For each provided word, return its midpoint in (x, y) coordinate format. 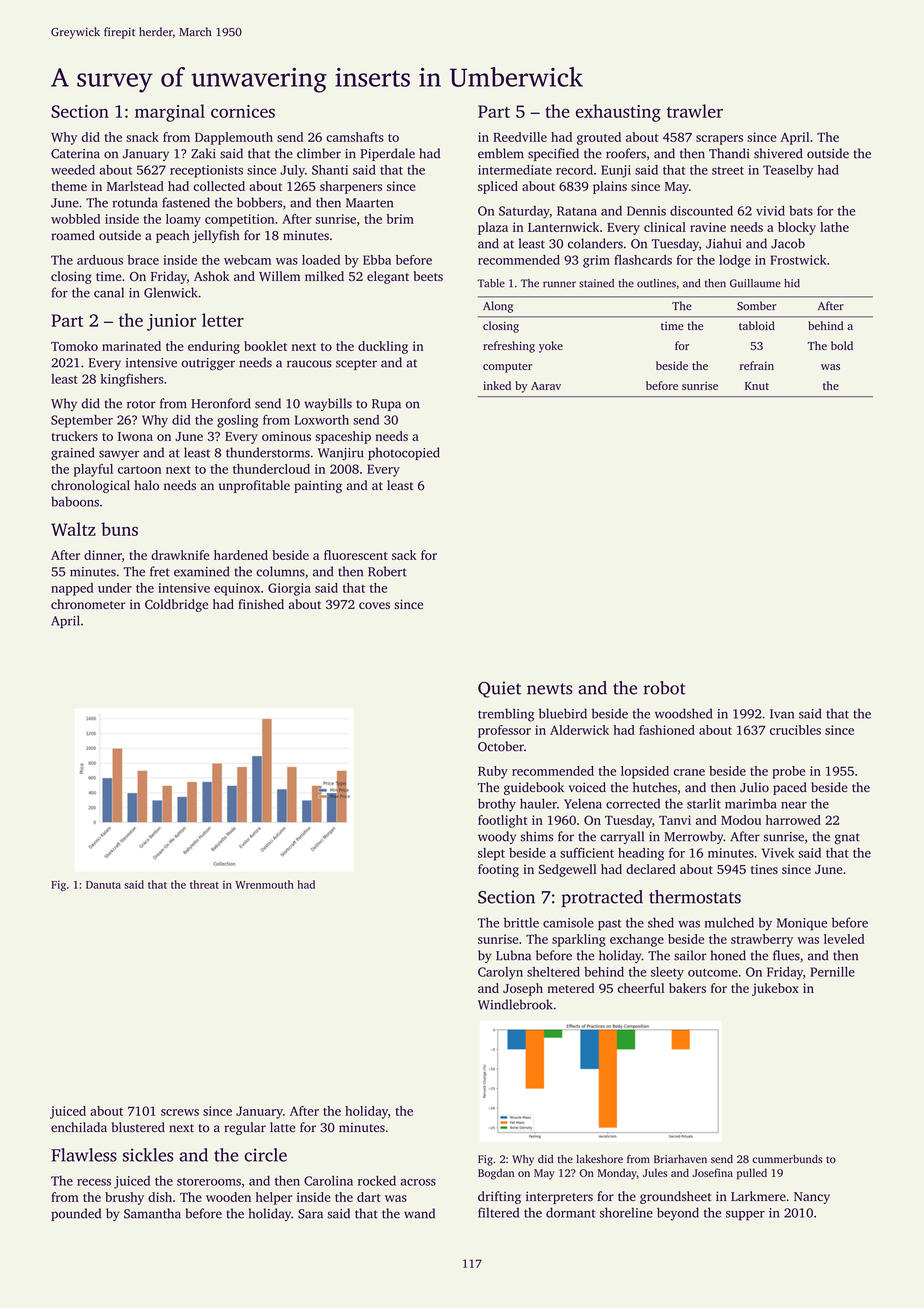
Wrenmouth (264, 884)
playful (93, 470)
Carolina (328, 1181)
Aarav (546, 386)
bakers (687, 988)
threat (204, 884)
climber (319, 153)
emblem (501, 153)
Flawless (84, 1155)
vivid (770, 211)
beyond (678, 1214)
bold (842, 345)
